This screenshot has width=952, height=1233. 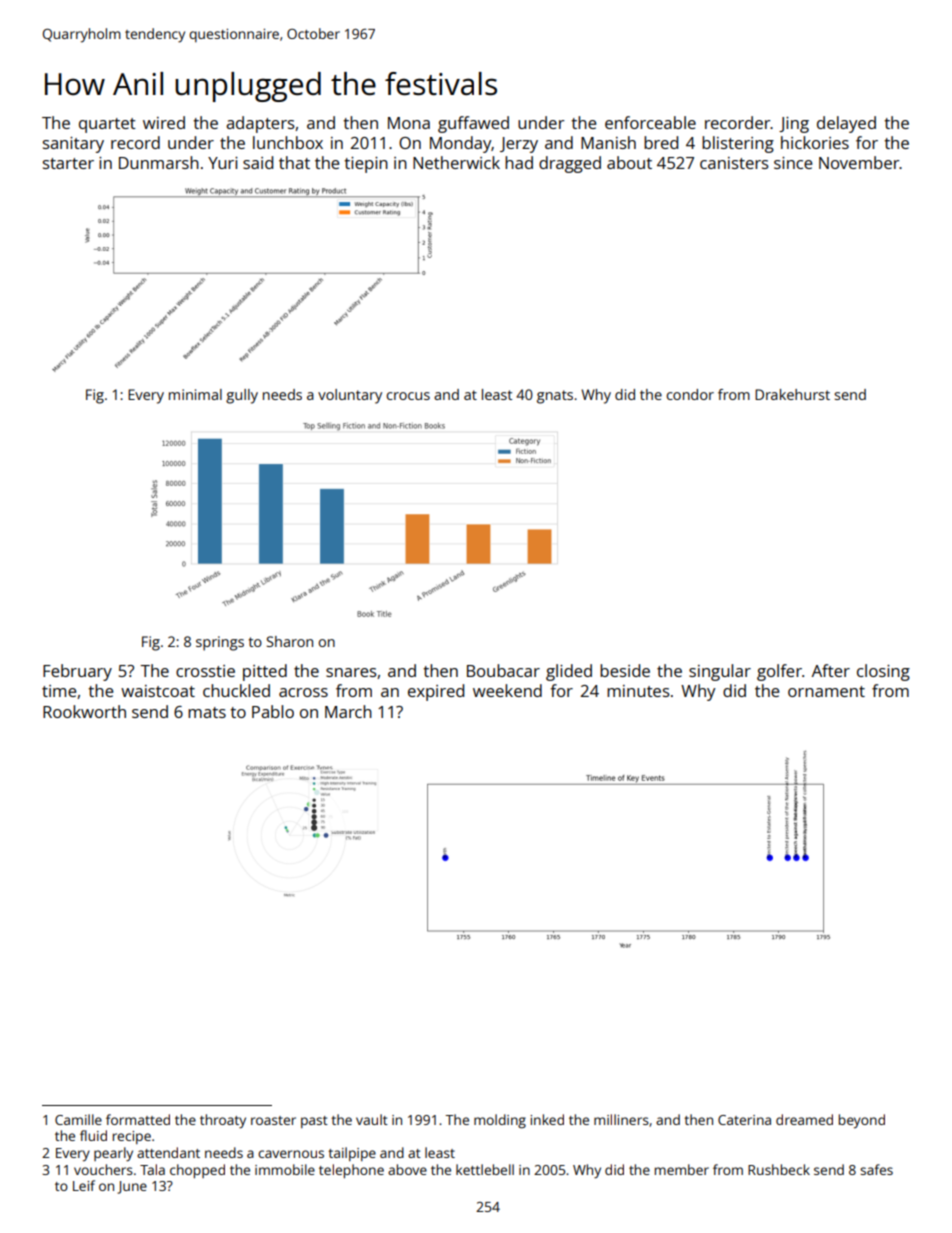 I want to click on closing, so click(x=883, y=672).
